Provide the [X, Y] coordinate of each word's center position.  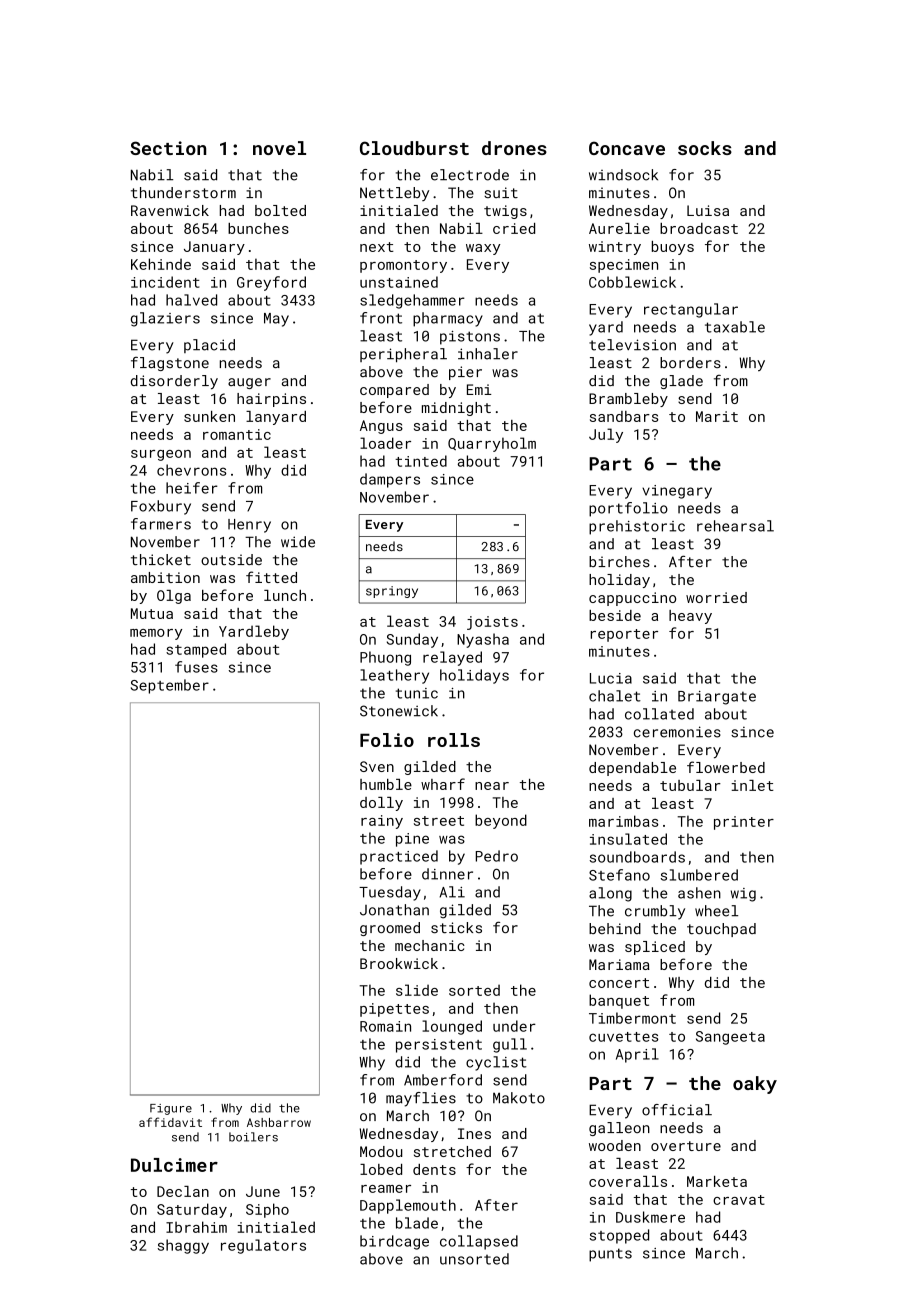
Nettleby [394, 194]
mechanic [430, 945]
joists [492, 623]
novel [279, 148]
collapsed [479, 1242]
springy [392, 592]
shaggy [183, 1246]
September [170, 686]
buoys [673, 248]
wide [298, 542]
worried [716, 597]
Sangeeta [730, 1038]
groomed [390, 929]
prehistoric [637, 527]
